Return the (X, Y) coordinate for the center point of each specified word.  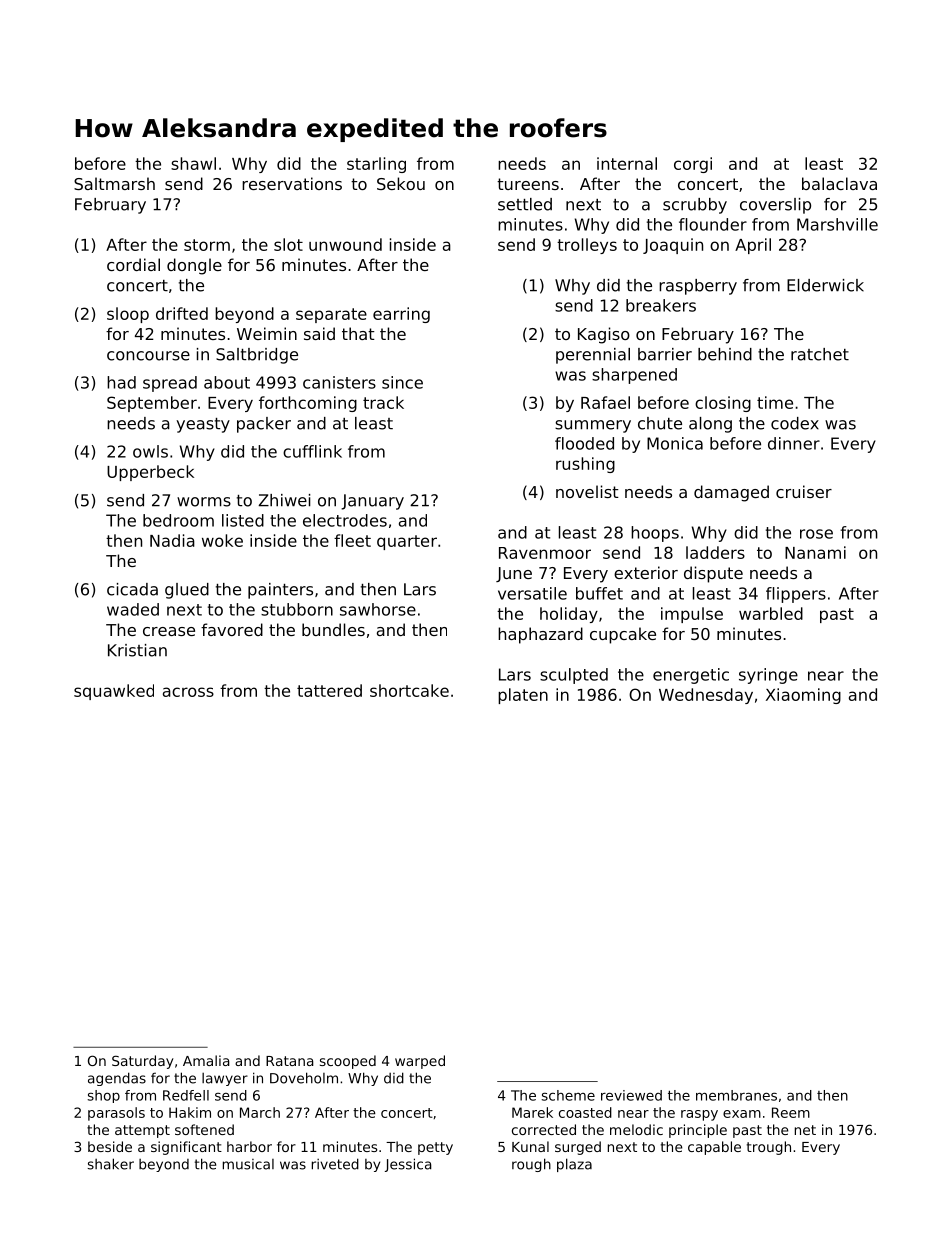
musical (248, 1164)
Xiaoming (803, 696)
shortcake (409, 690)
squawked (114, 692)
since (402, 382)
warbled (771, 613)
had (121, 382)
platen (523, 696)
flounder (713, 224)
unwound (345, 244)
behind (725, 354)
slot (288, 244)
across (188, 692)
